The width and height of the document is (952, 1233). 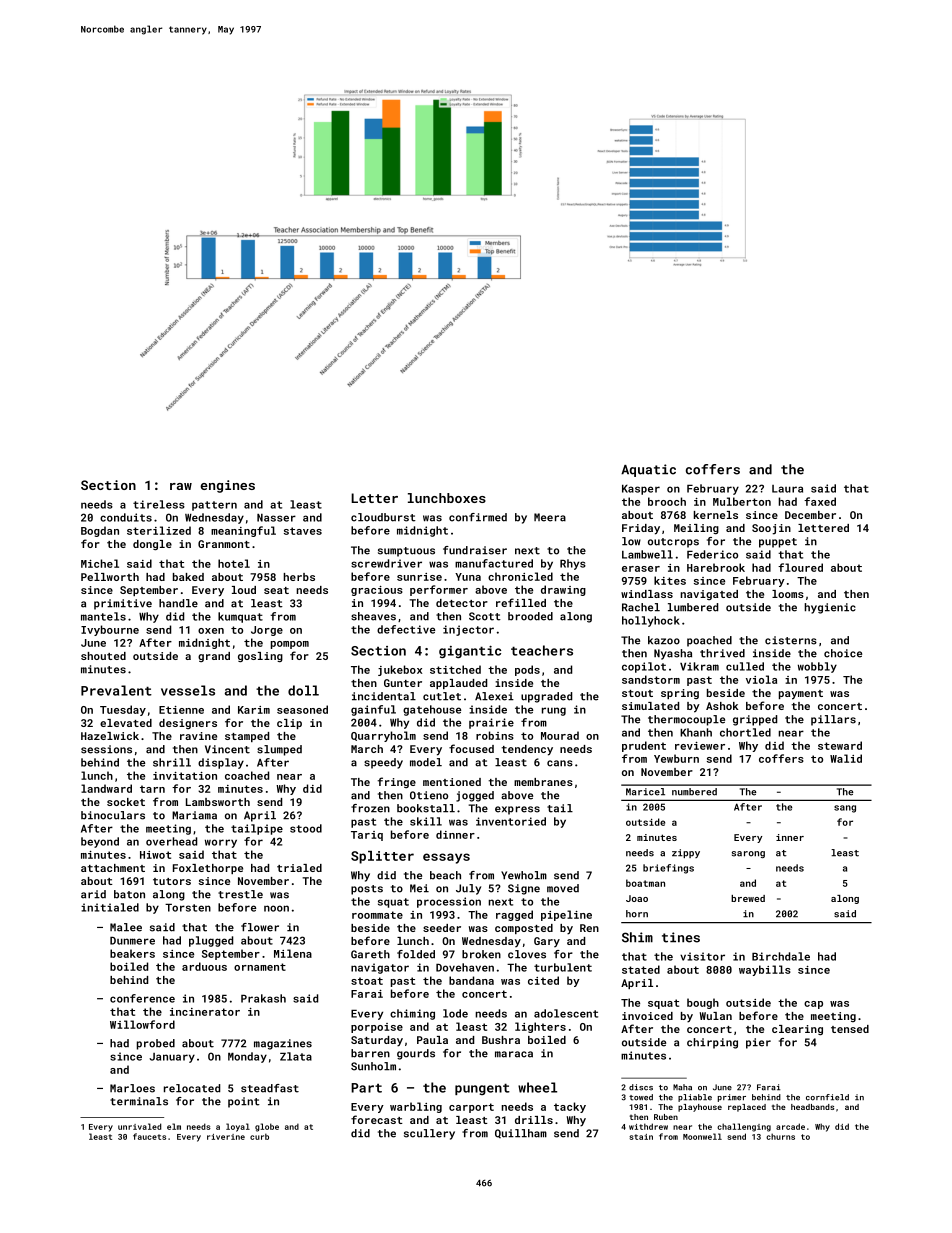 I want to click on lighters, so click(x=540, y=1027).
